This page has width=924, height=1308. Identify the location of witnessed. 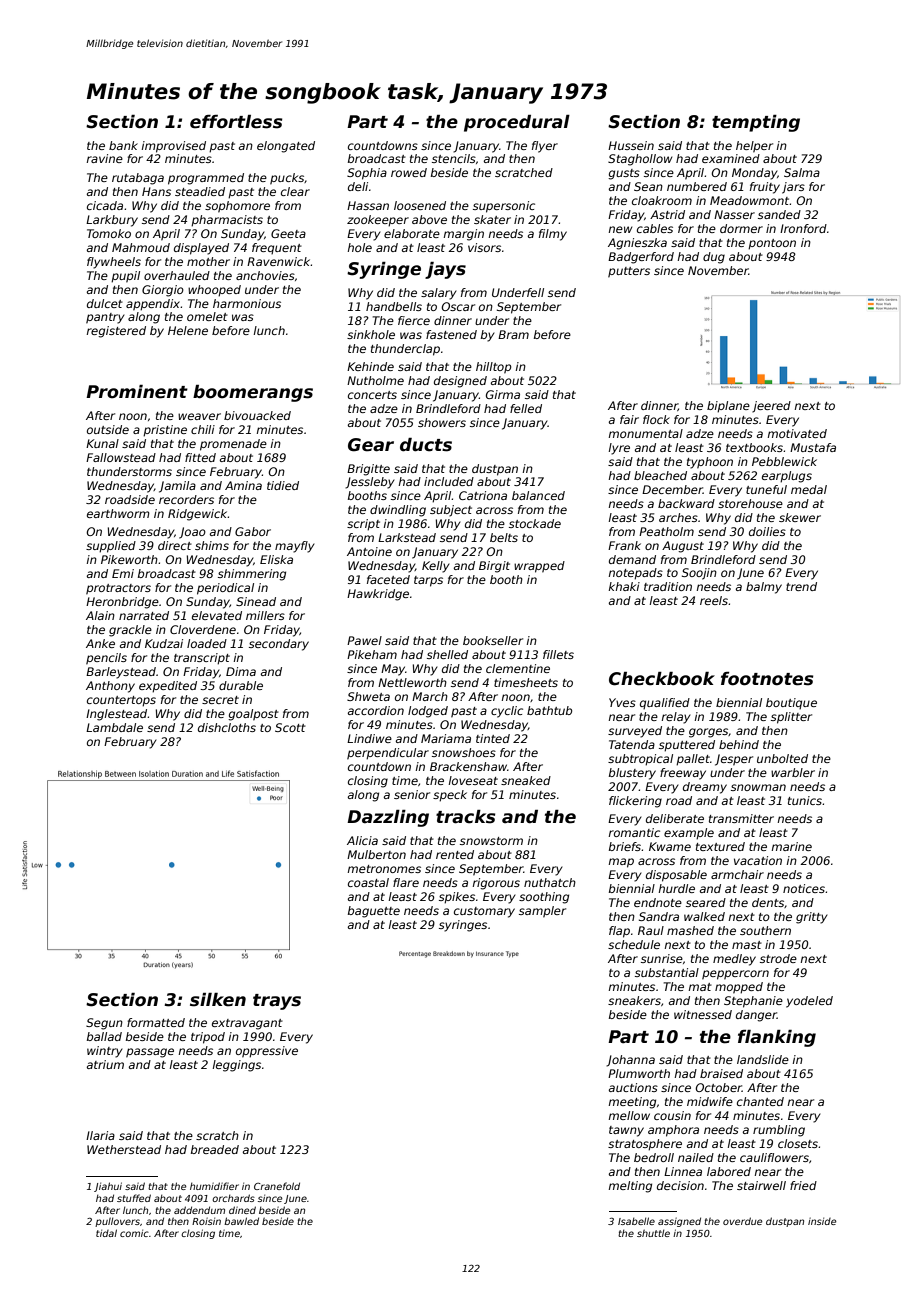
(703, 1014).
